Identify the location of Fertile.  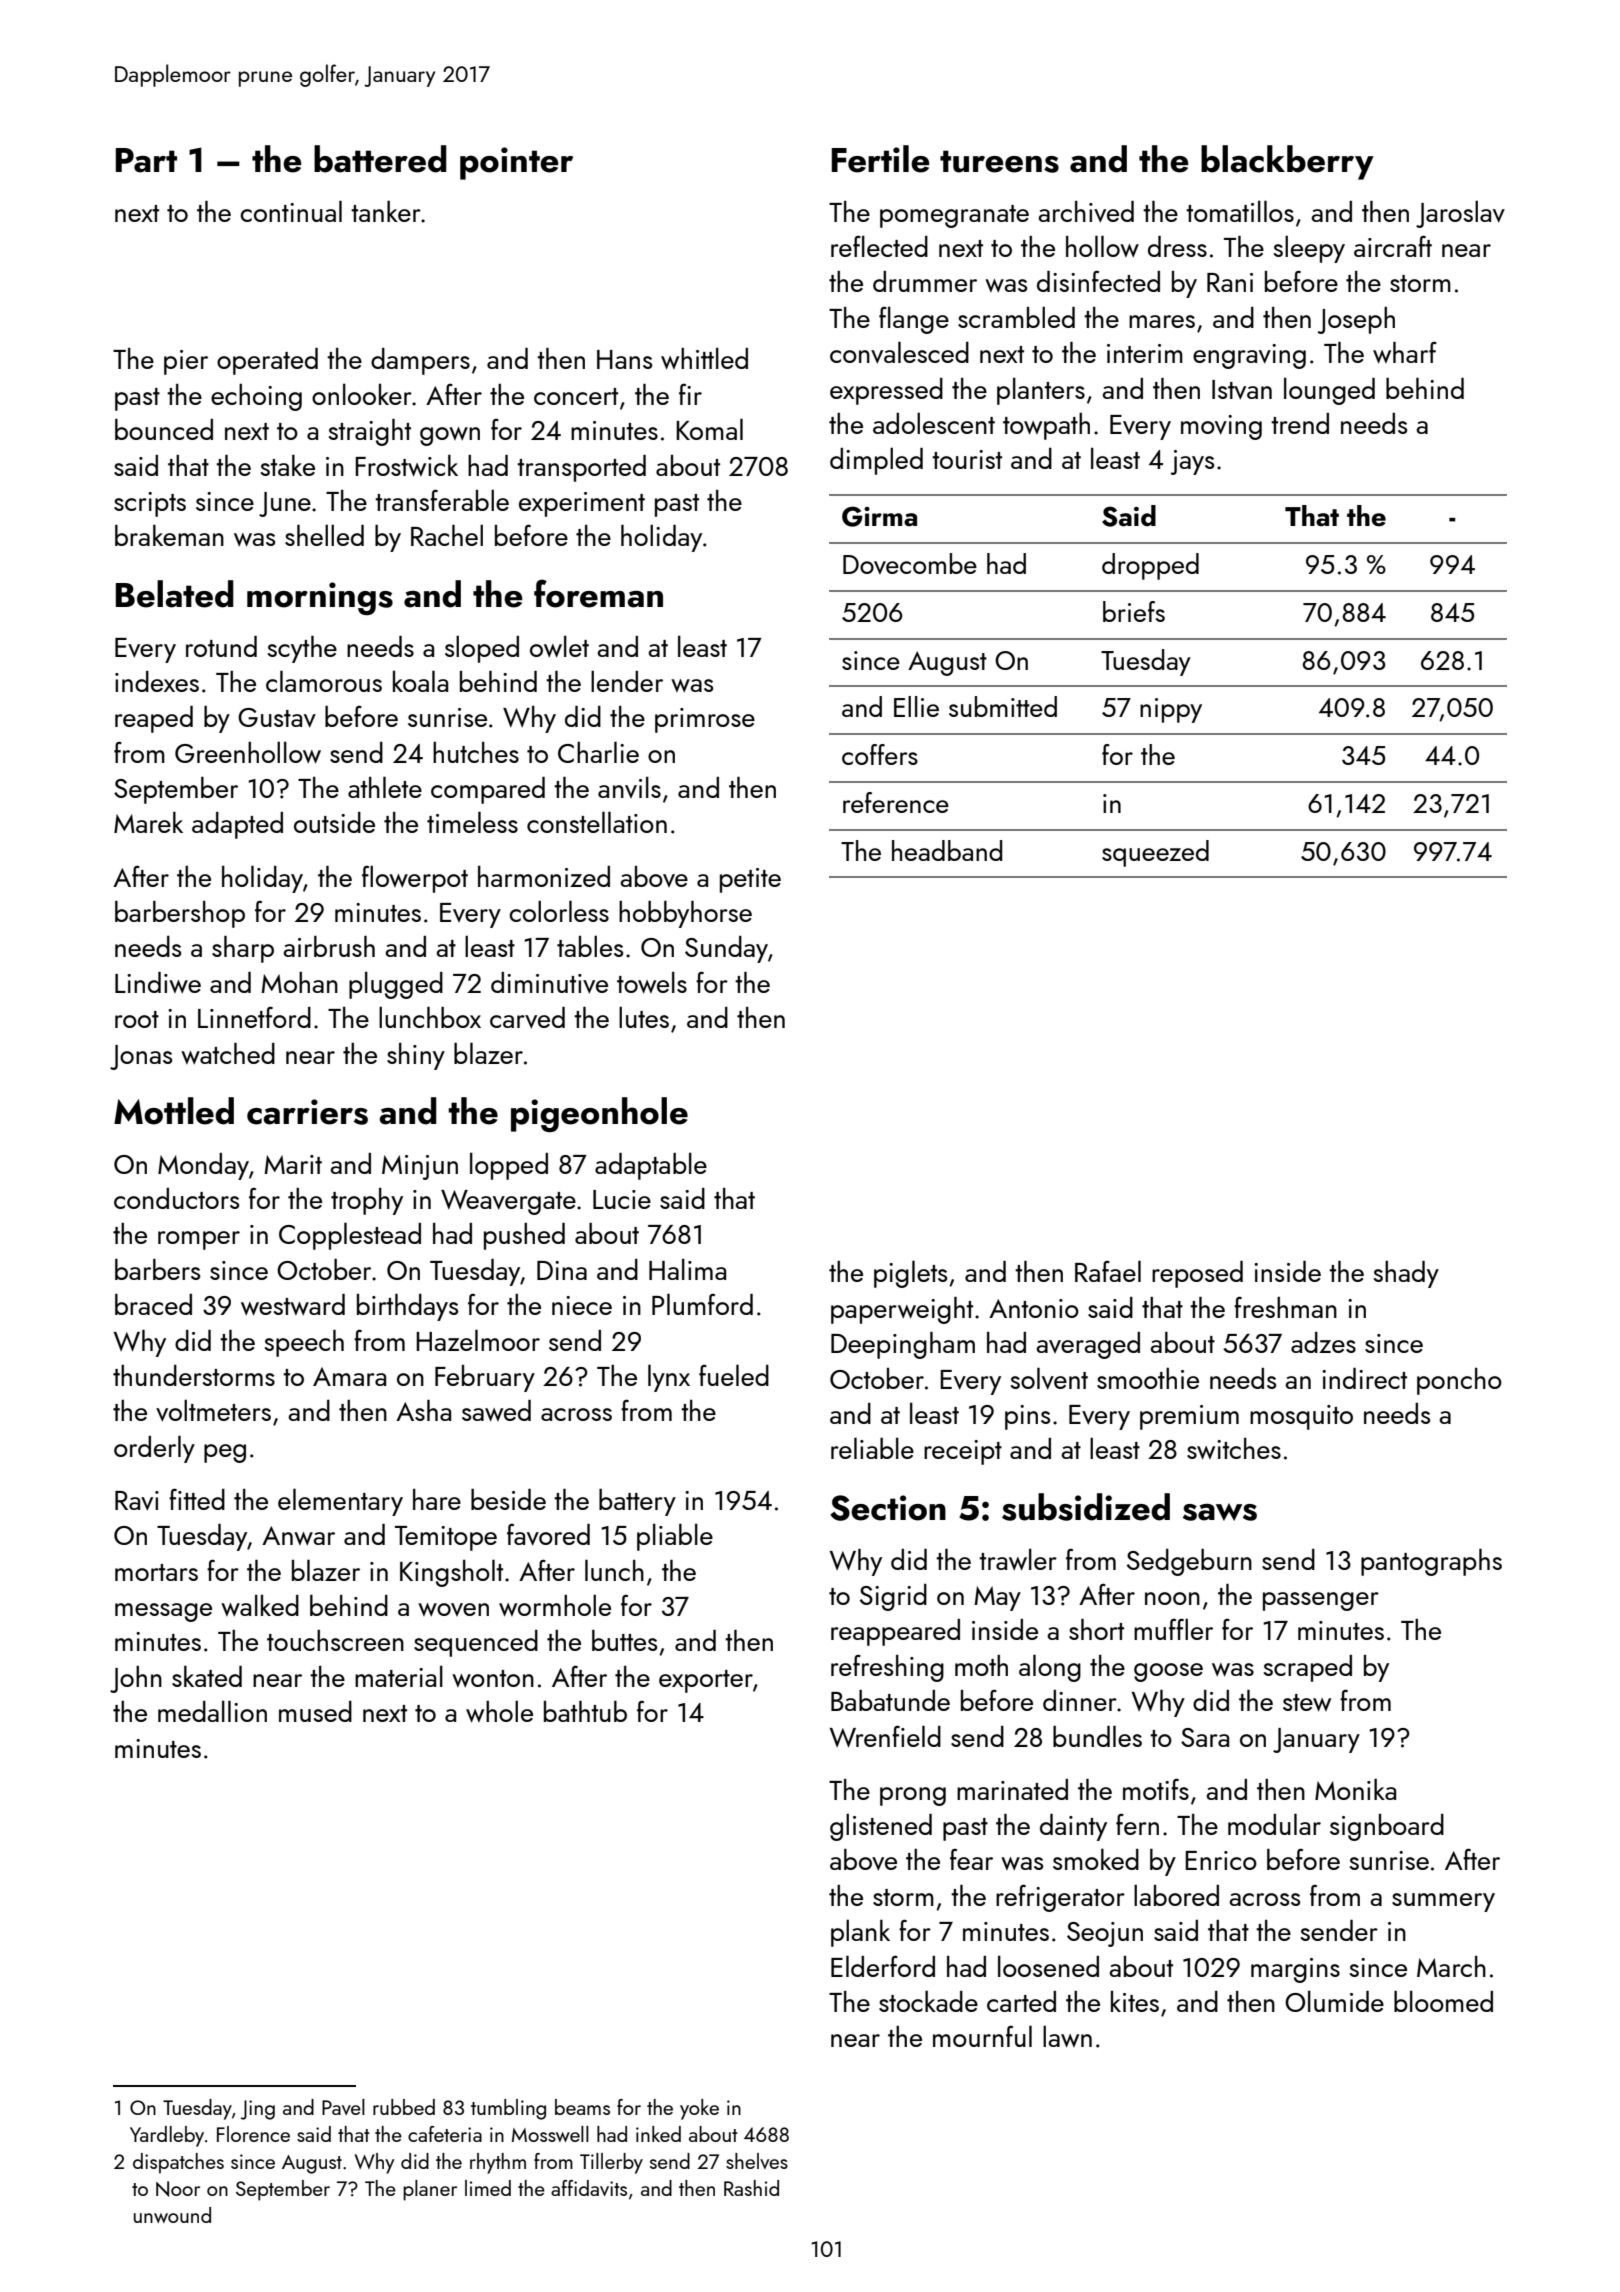
(880, 159).
